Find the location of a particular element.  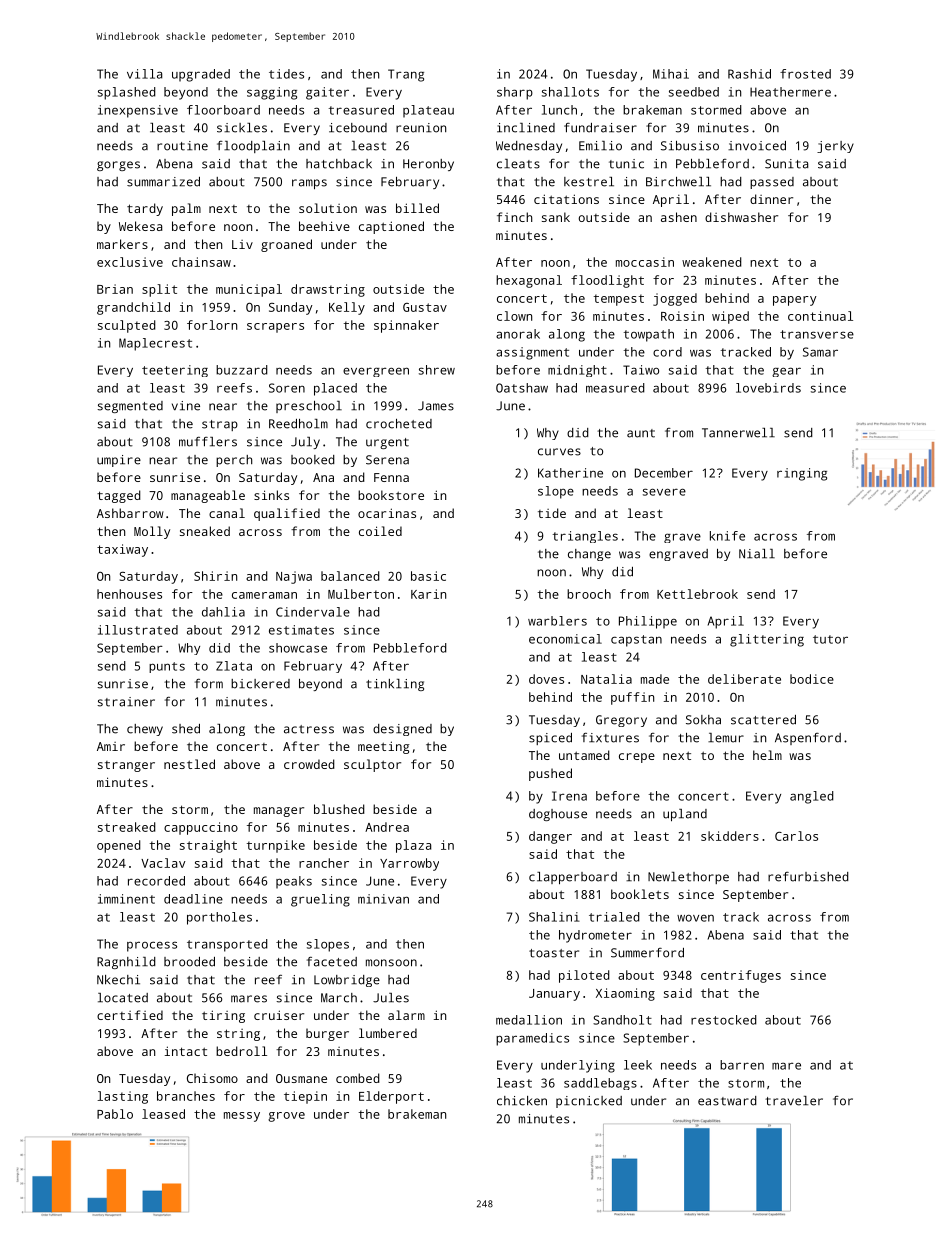

triangles is located at coordinates (585, 537).
